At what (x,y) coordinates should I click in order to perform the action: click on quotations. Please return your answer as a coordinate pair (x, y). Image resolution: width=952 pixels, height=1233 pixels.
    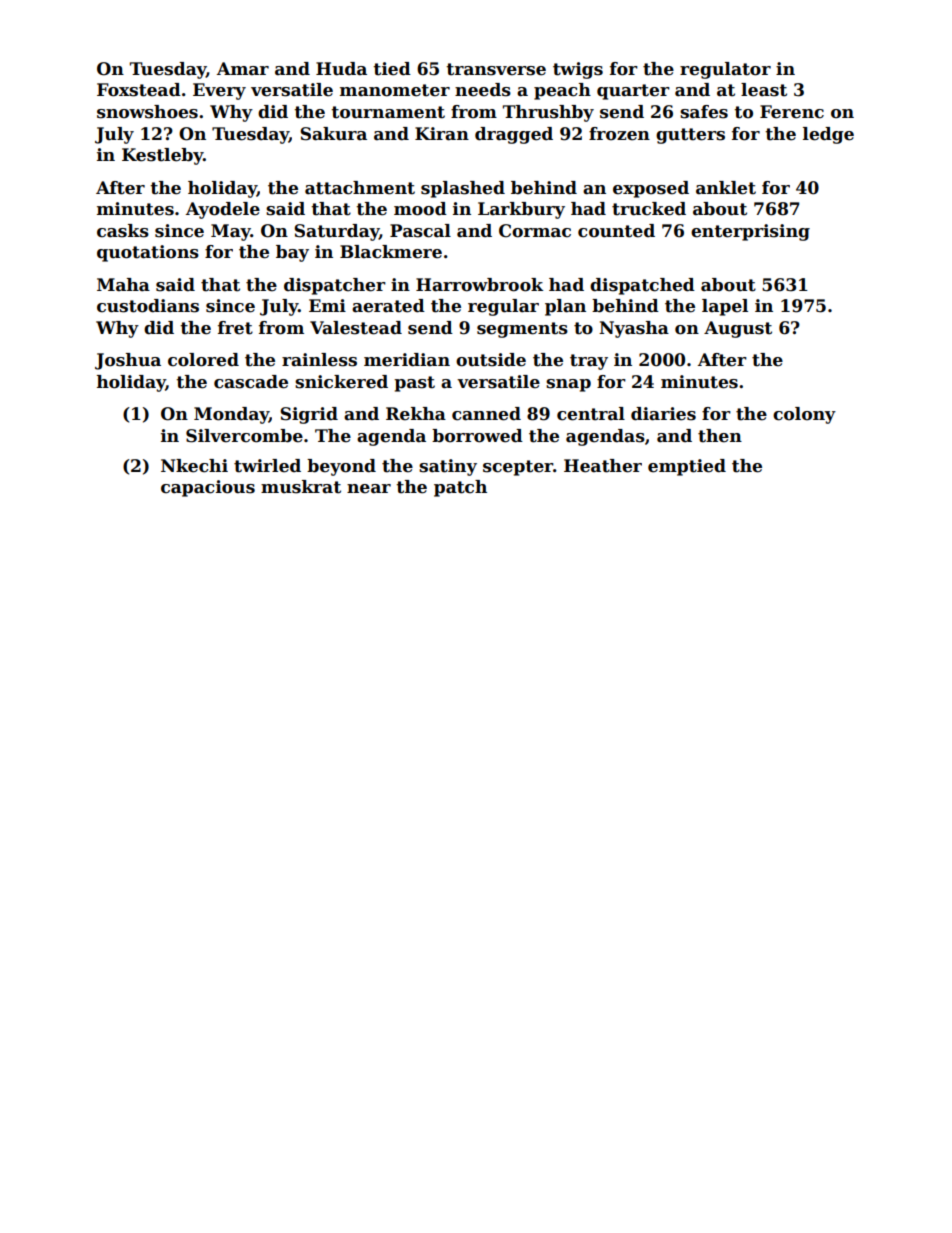
    Looking at the image, I should click on (148, 253).
